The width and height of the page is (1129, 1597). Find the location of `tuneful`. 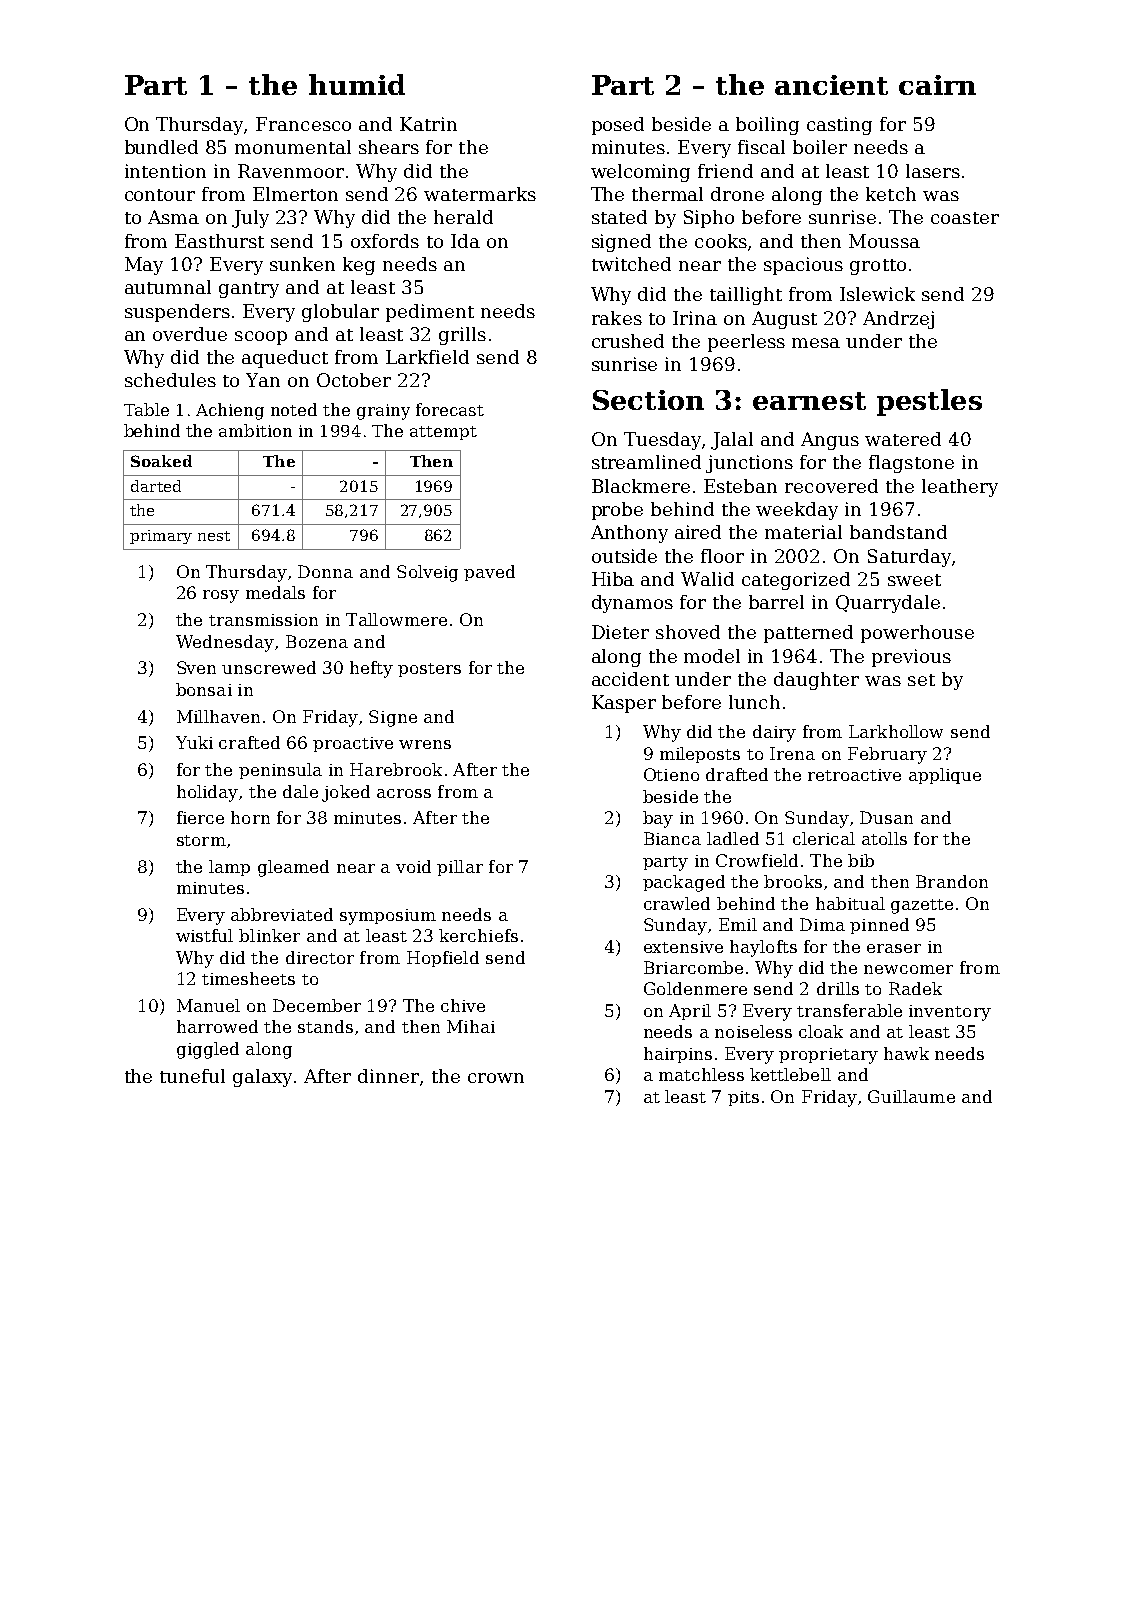

tuneful is located at coordinates (192, 1076).
